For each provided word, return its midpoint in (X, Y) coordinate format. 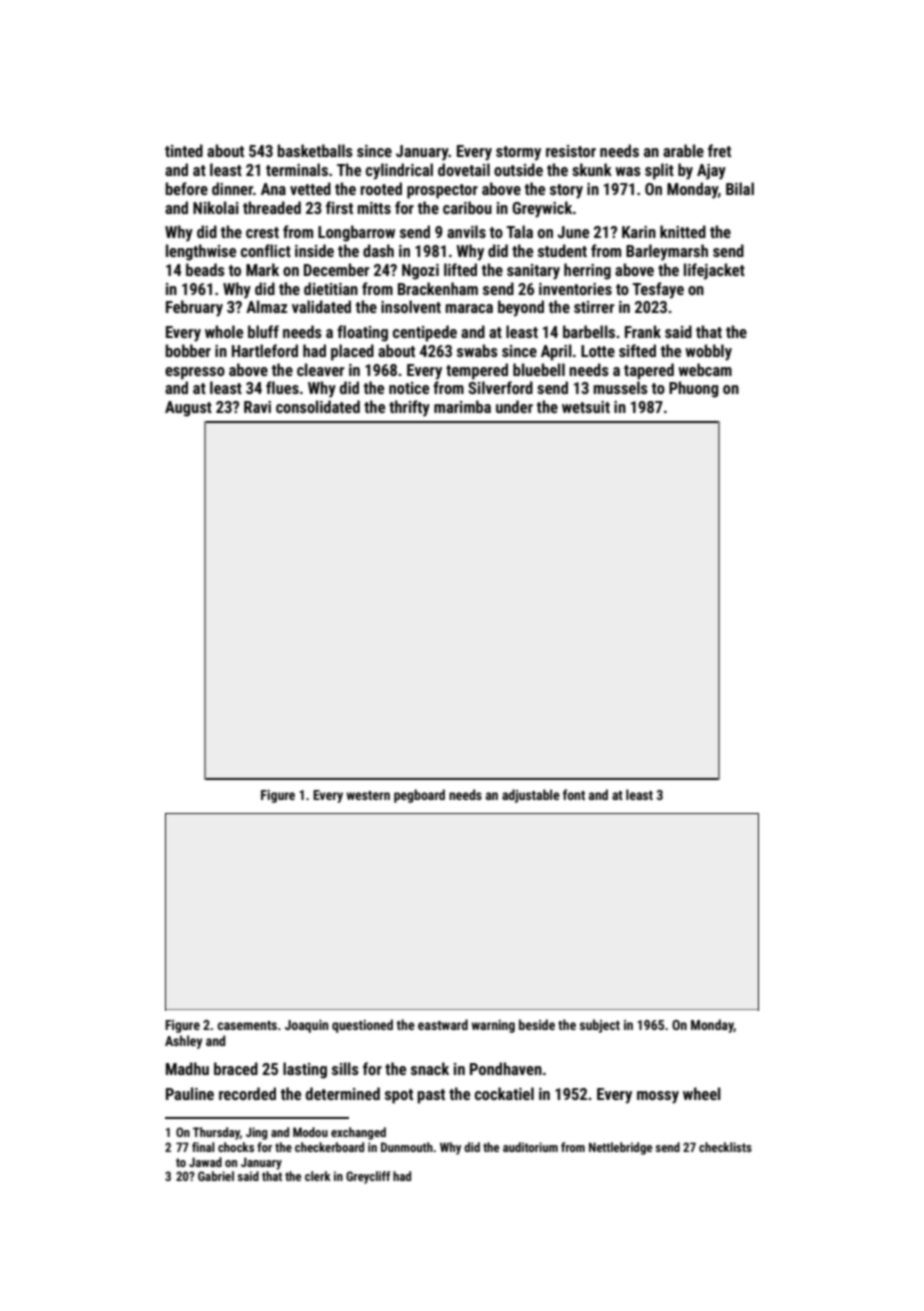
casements (247, 1025)
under (514, 406)
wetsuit (586, 407)
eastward (443, 1024)
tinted (184, 150)
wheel (702, 1093)
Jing (257, 1133)
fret (719, 150)
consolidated (318, 406)
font (574, 794)
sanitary (533, 272)
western (368, 795)
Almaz (266, 306)
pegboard (419, 796)
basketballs (315, 150)
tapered (649, 371)
